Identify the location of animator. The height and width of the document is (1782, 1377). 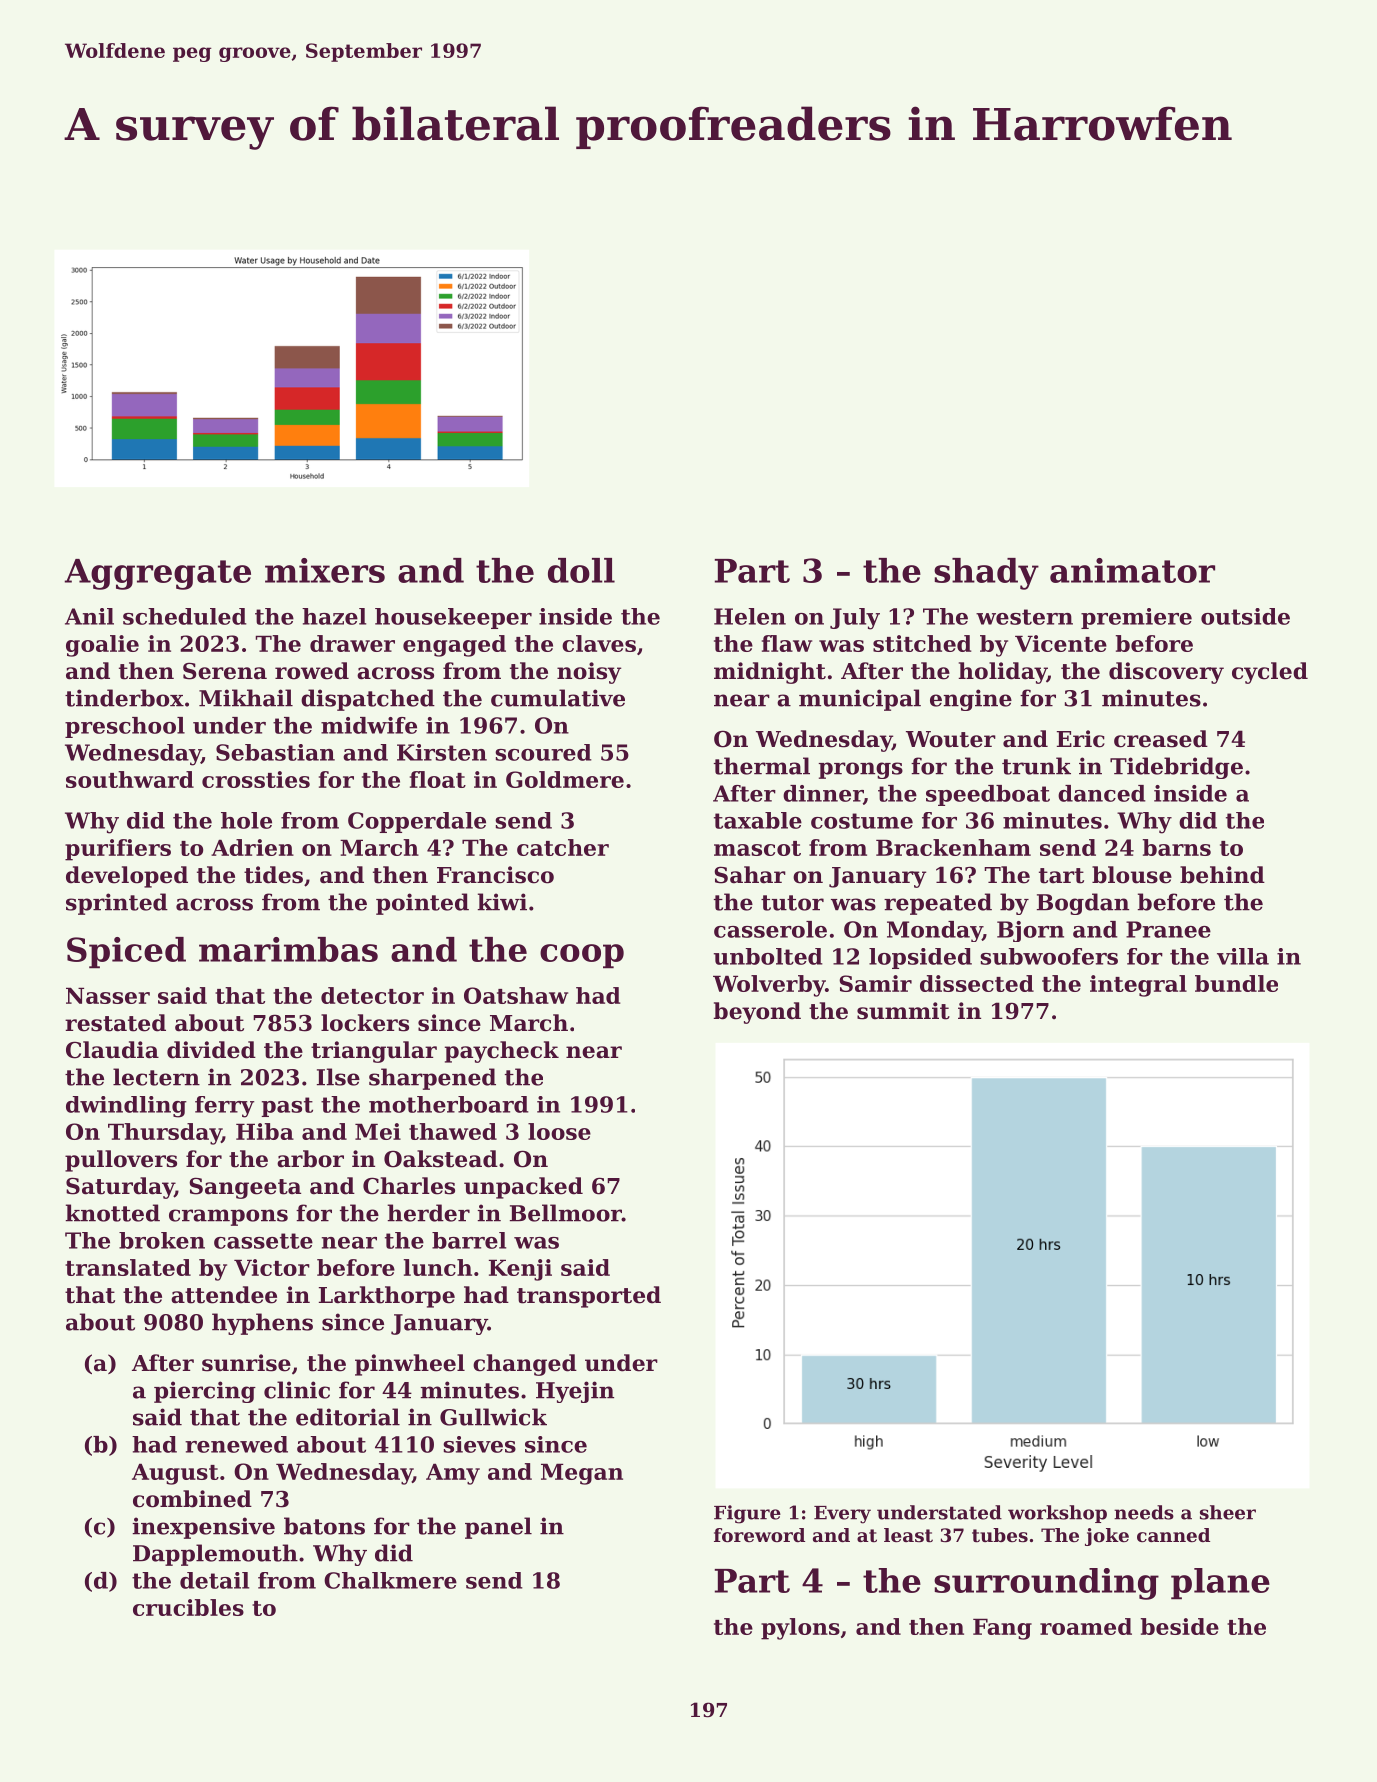
(1132, 570).
